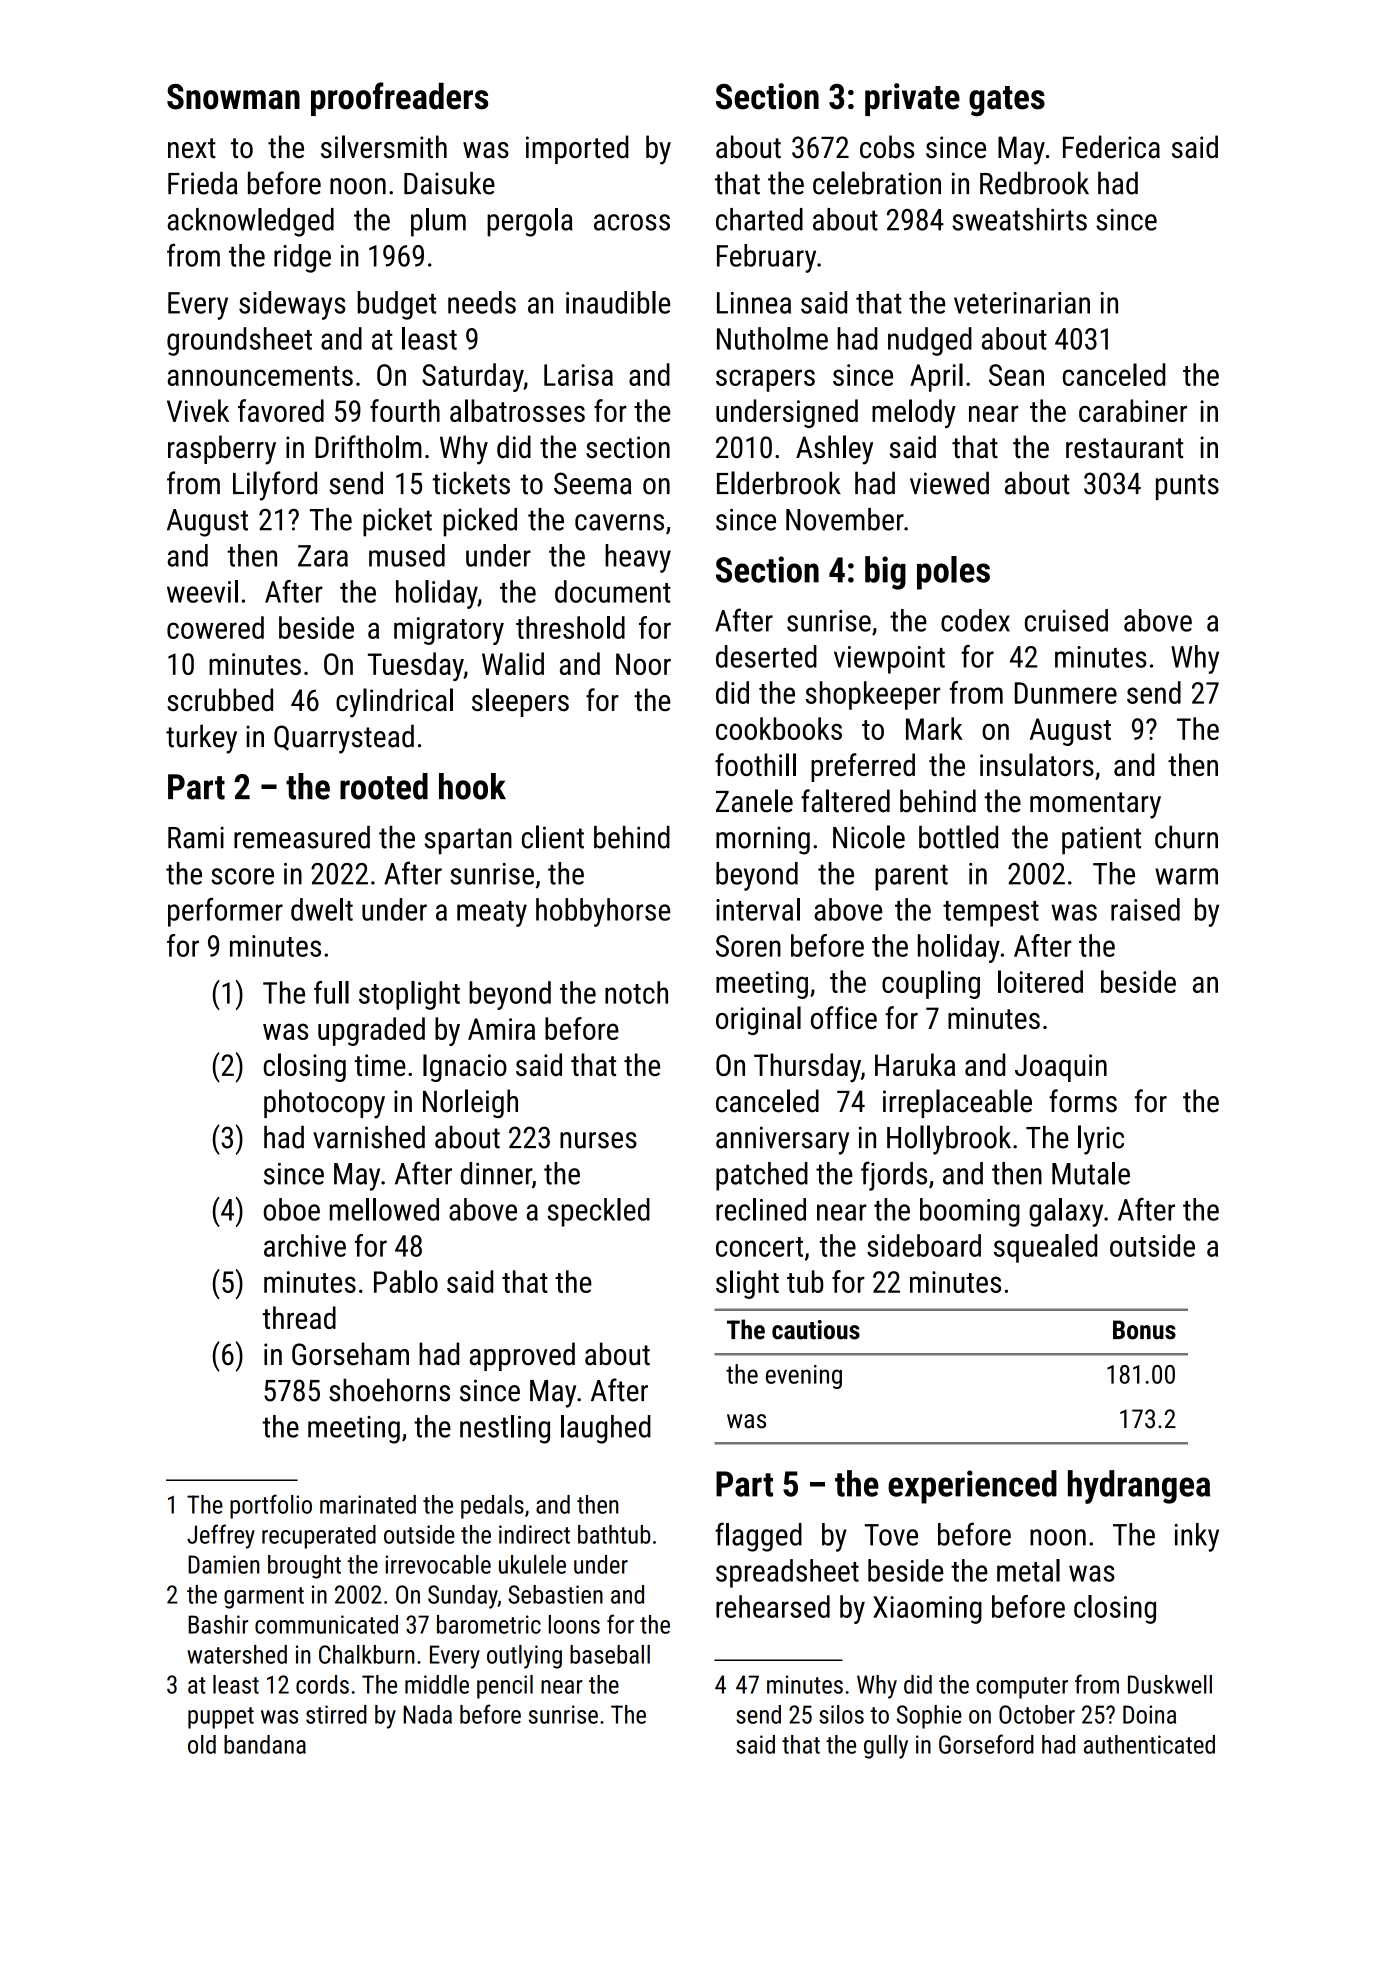  What do you see at coordinates (366, 1654) in the image?
I see `Chalkburn` at bounding box center [366, 1654].
